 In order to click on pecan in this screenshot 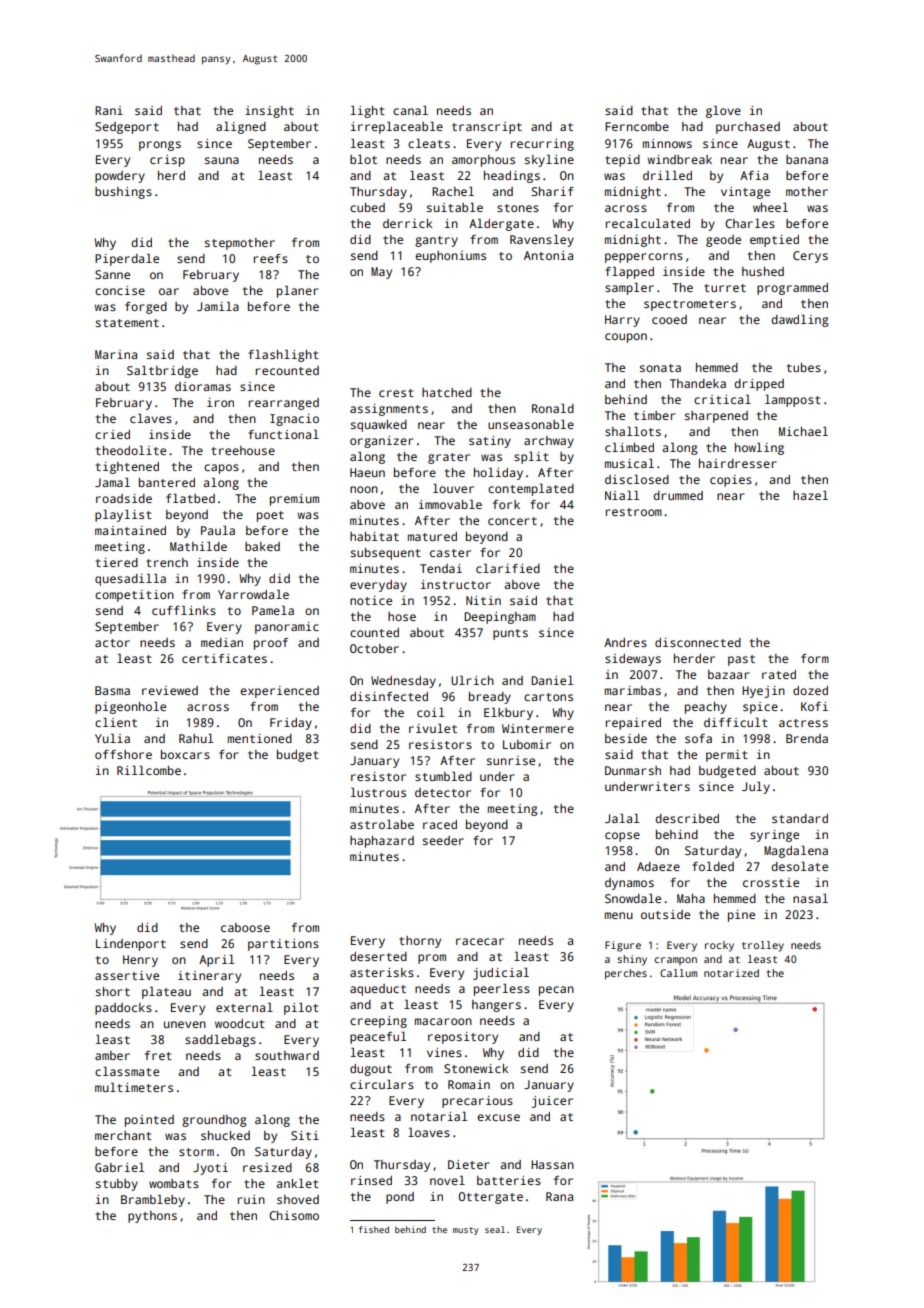, I will do `click(556, 991)`.
